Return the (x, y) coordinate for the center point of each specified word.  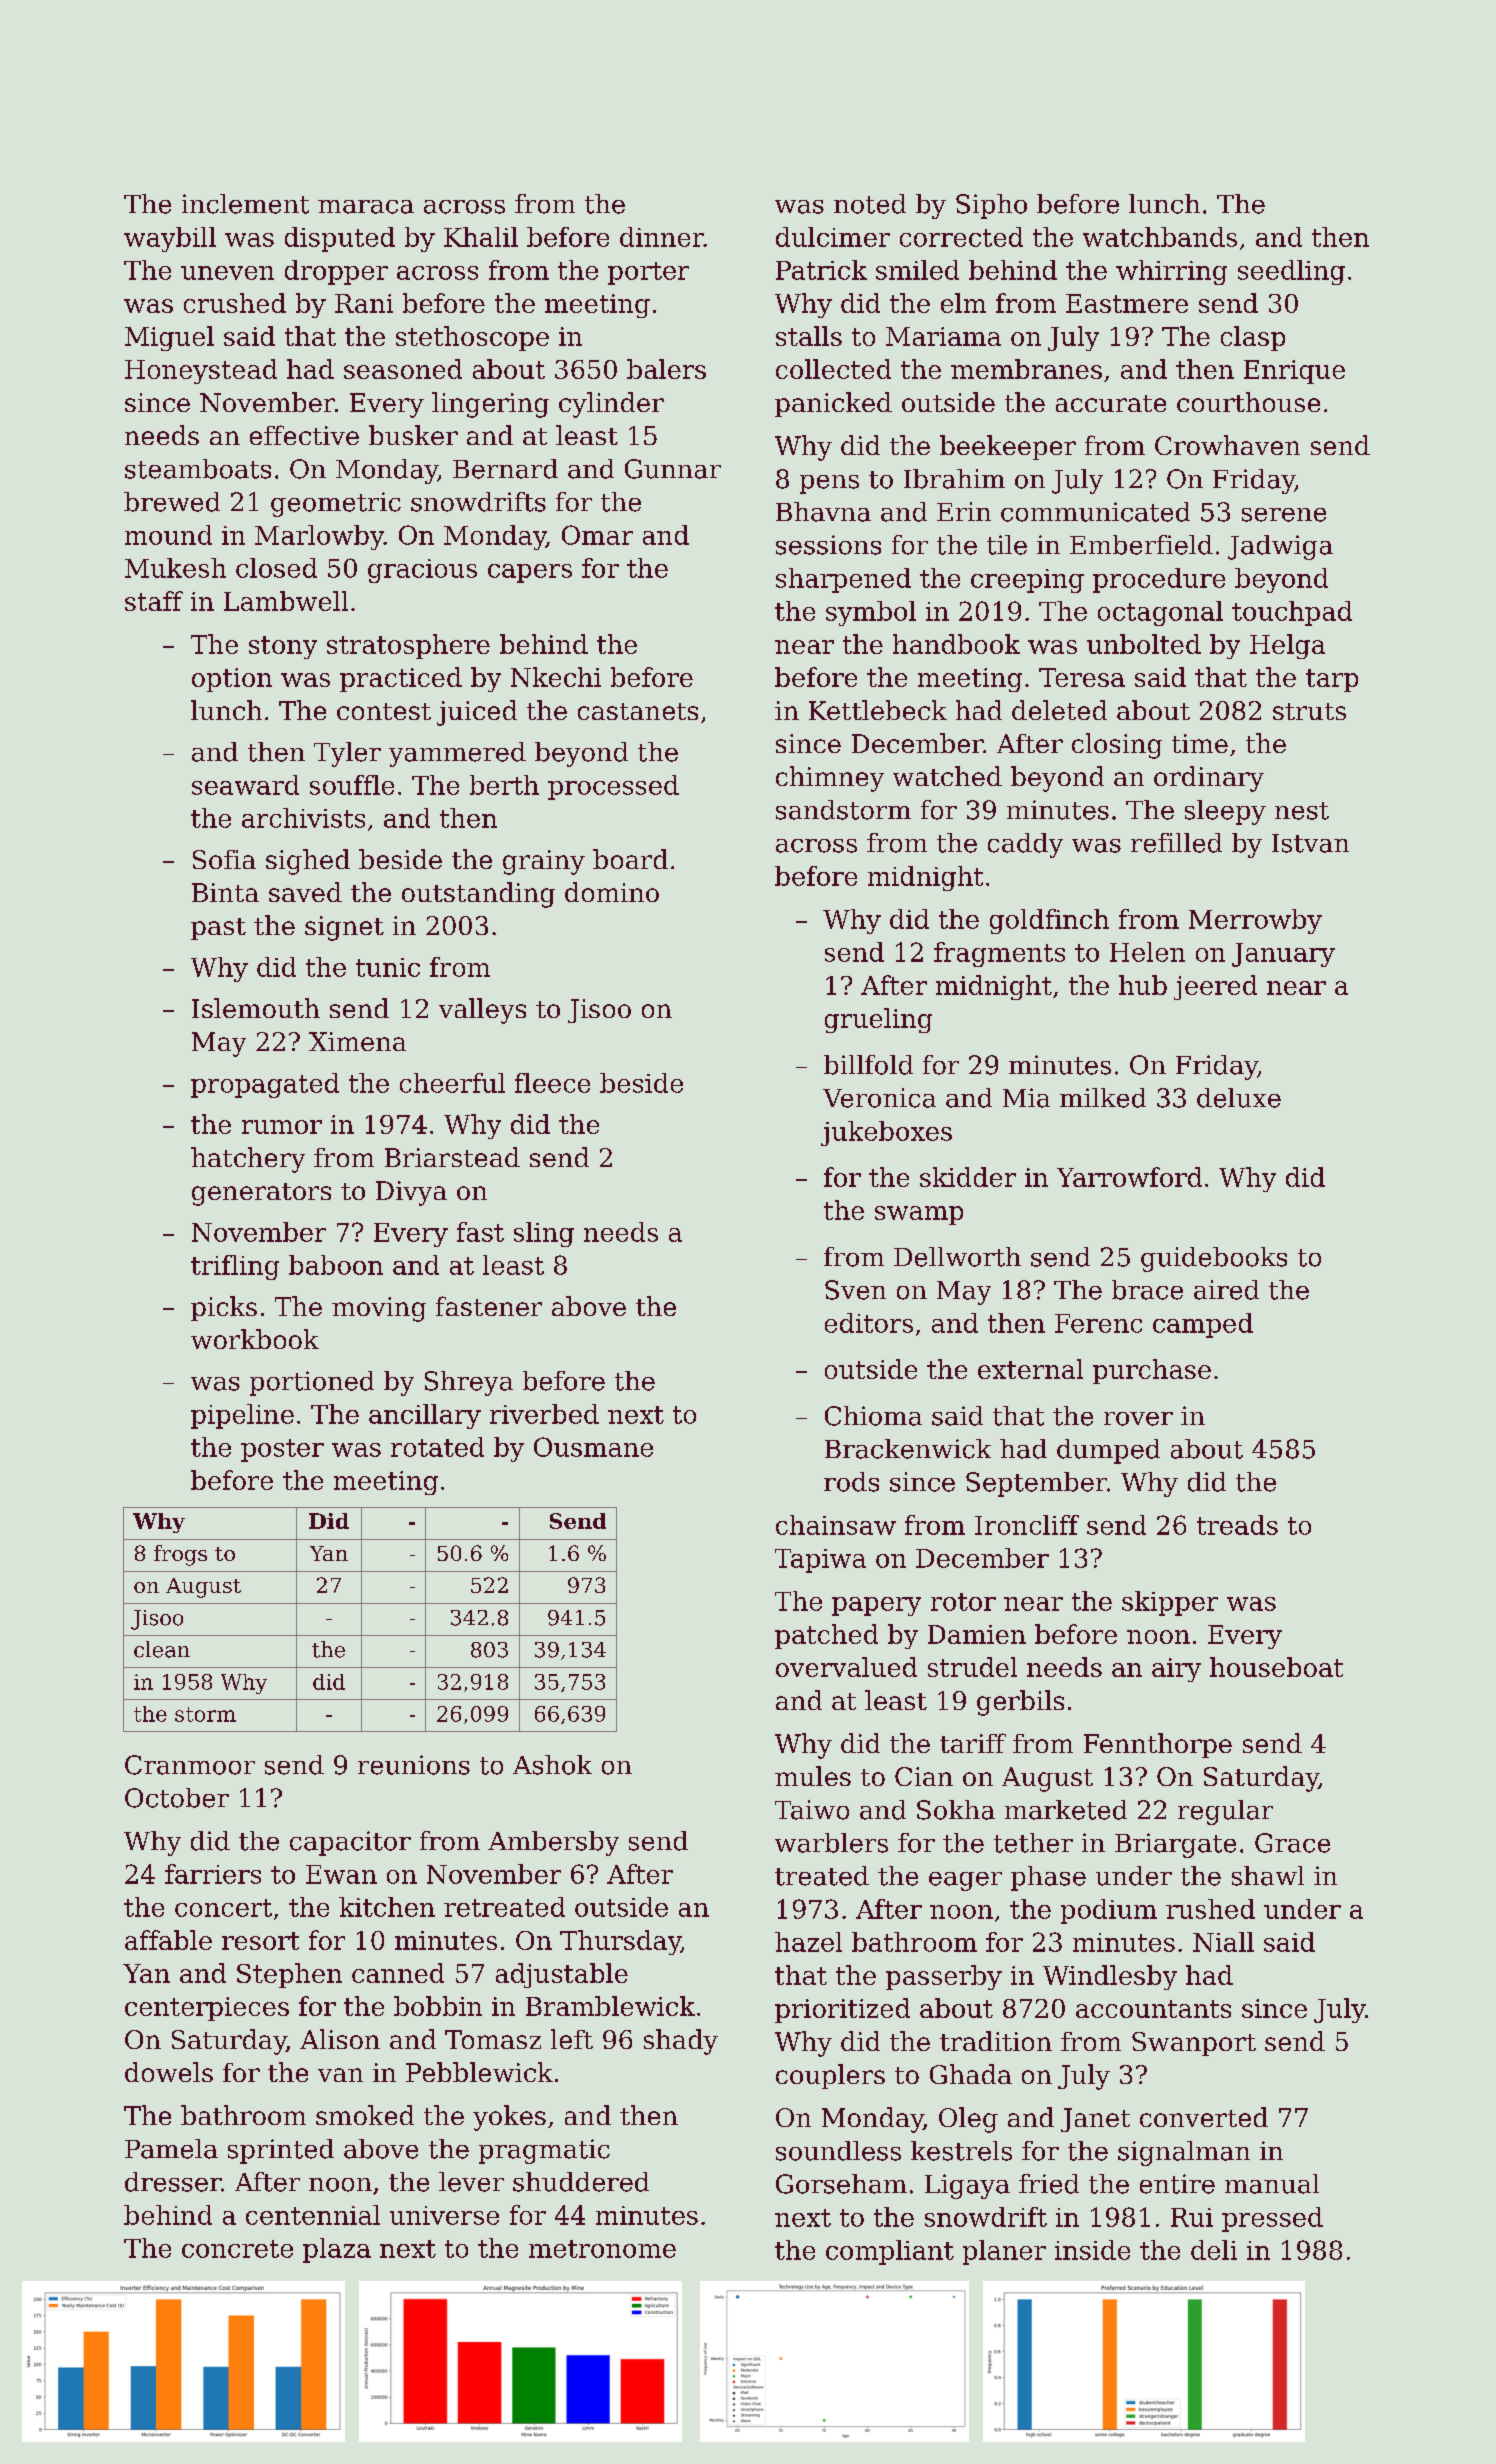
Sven (855, 1290)
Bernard (505, 469)
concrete (237, 2249)
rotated (437, 1447)
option (232, 680)
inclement (245, 204)
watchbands (1160, 237)
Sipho (991, 206)
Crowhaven (1227, 445)
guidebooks (1214, 1259)
